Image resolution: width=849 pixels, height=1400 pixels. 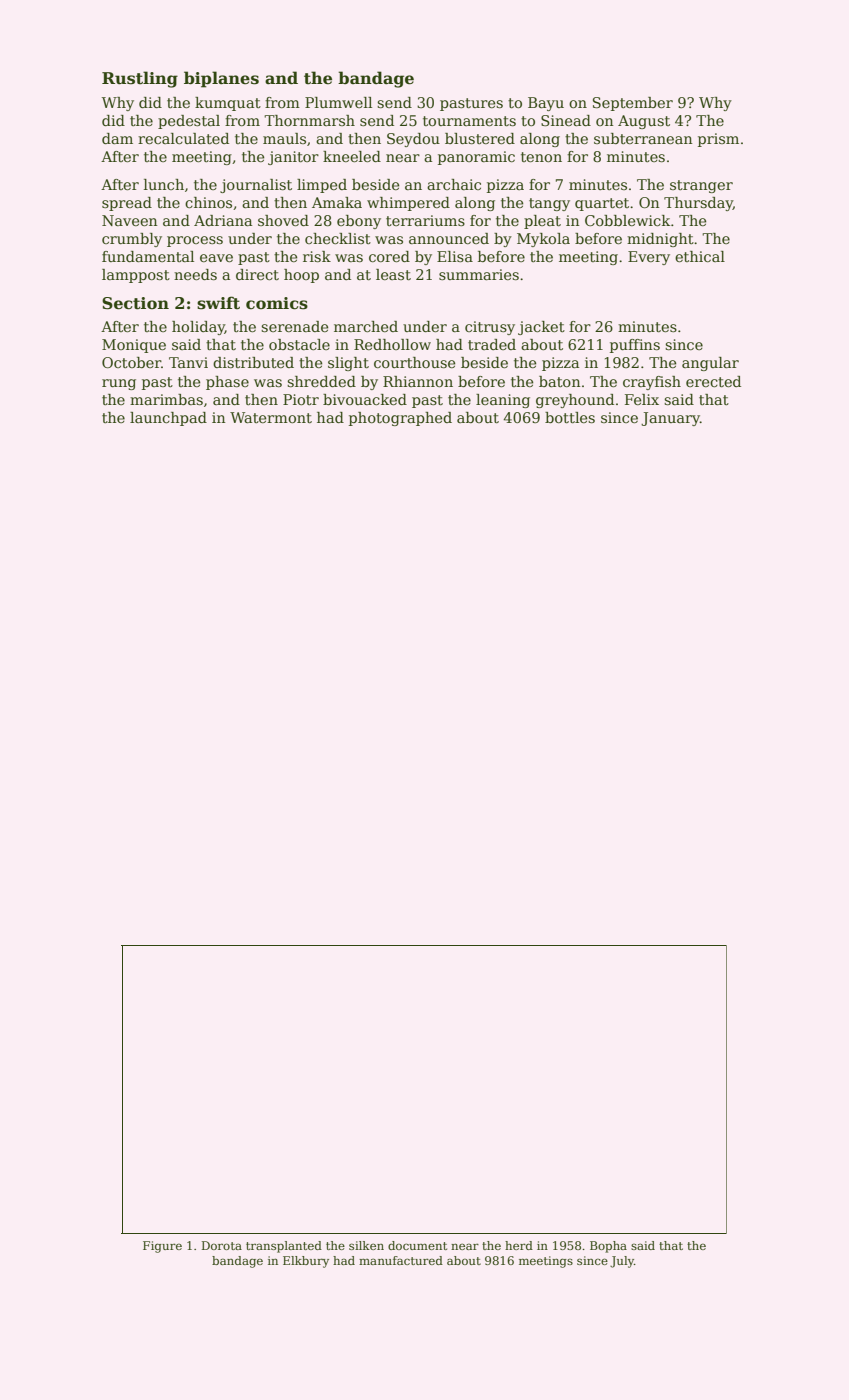 I want to click on launchpad, so click(x=168, y=419).
